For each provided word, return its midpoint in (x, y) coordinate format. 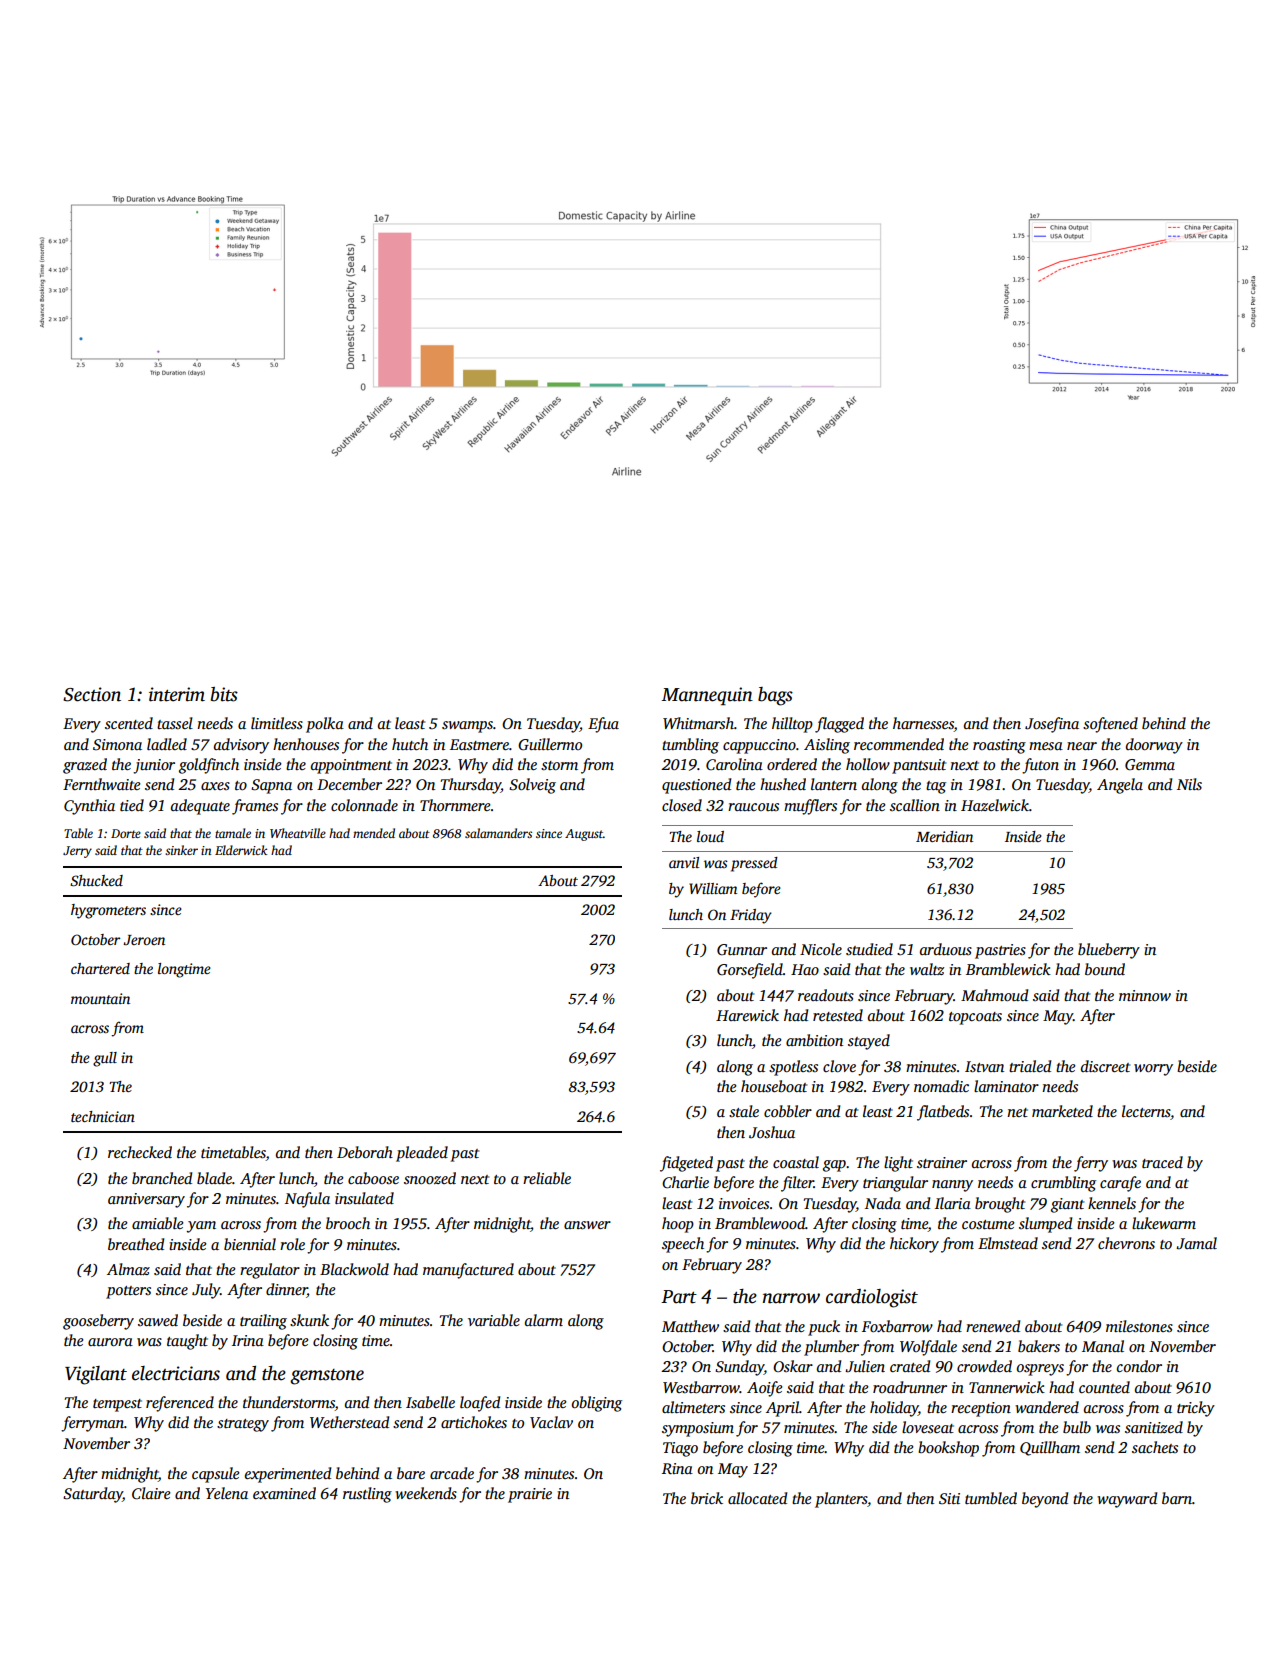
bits (224, 694)
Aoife (764, 1389)
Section (92, 694)
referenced (180, 1404)
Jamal (1196, 1243)
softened (1110, 725)
